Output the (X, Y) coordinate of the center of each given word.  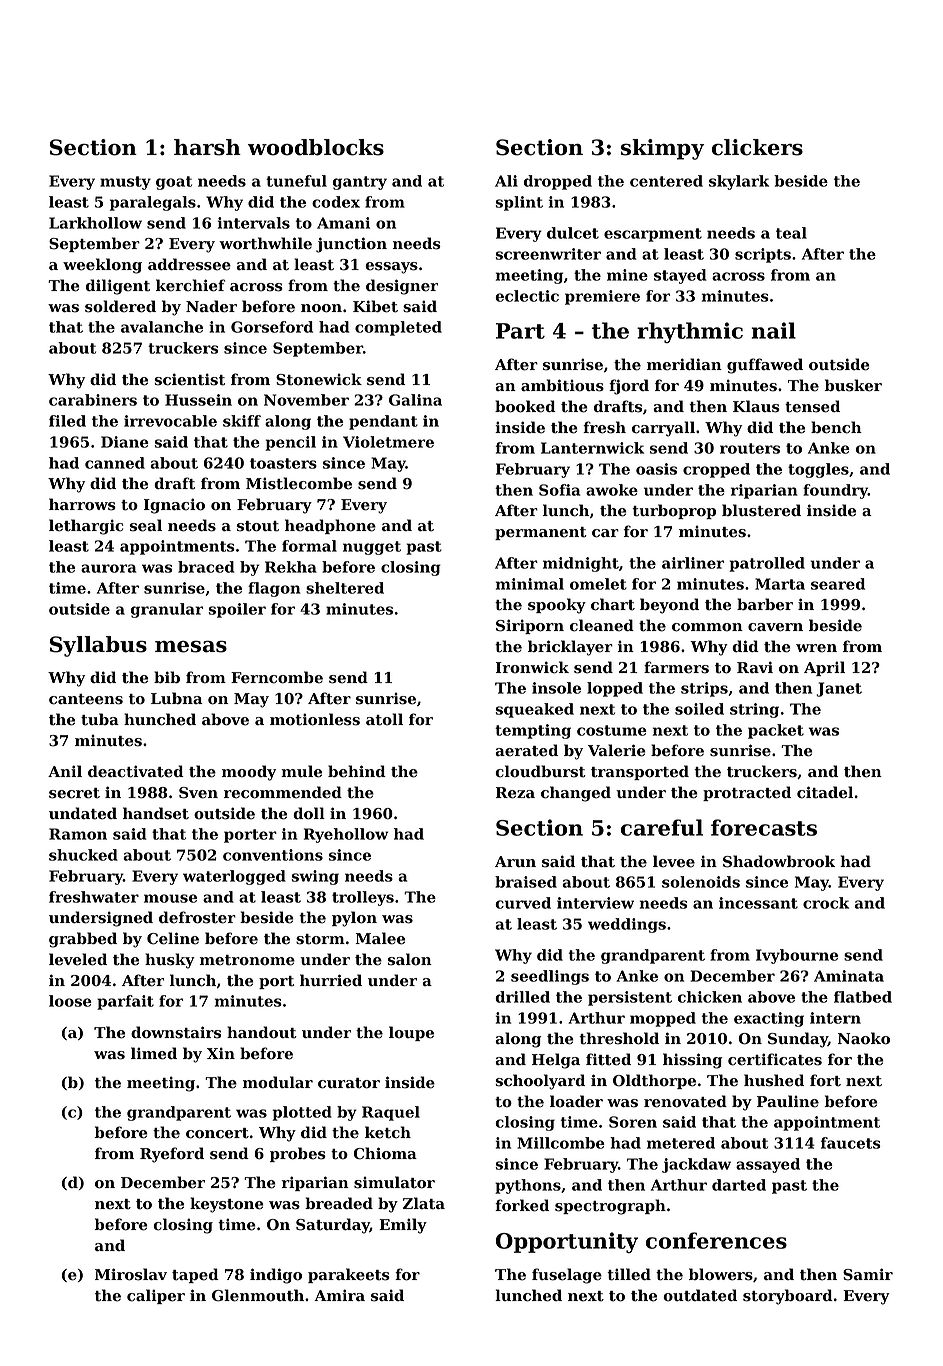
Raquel (391, 1113)
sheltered (345, 588)
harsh (207, 147)
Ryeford (172, 1155)
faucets (851, 1143)
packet (776, 731)
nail (773, 330)
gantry (360, 183)
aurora (108, 568)
